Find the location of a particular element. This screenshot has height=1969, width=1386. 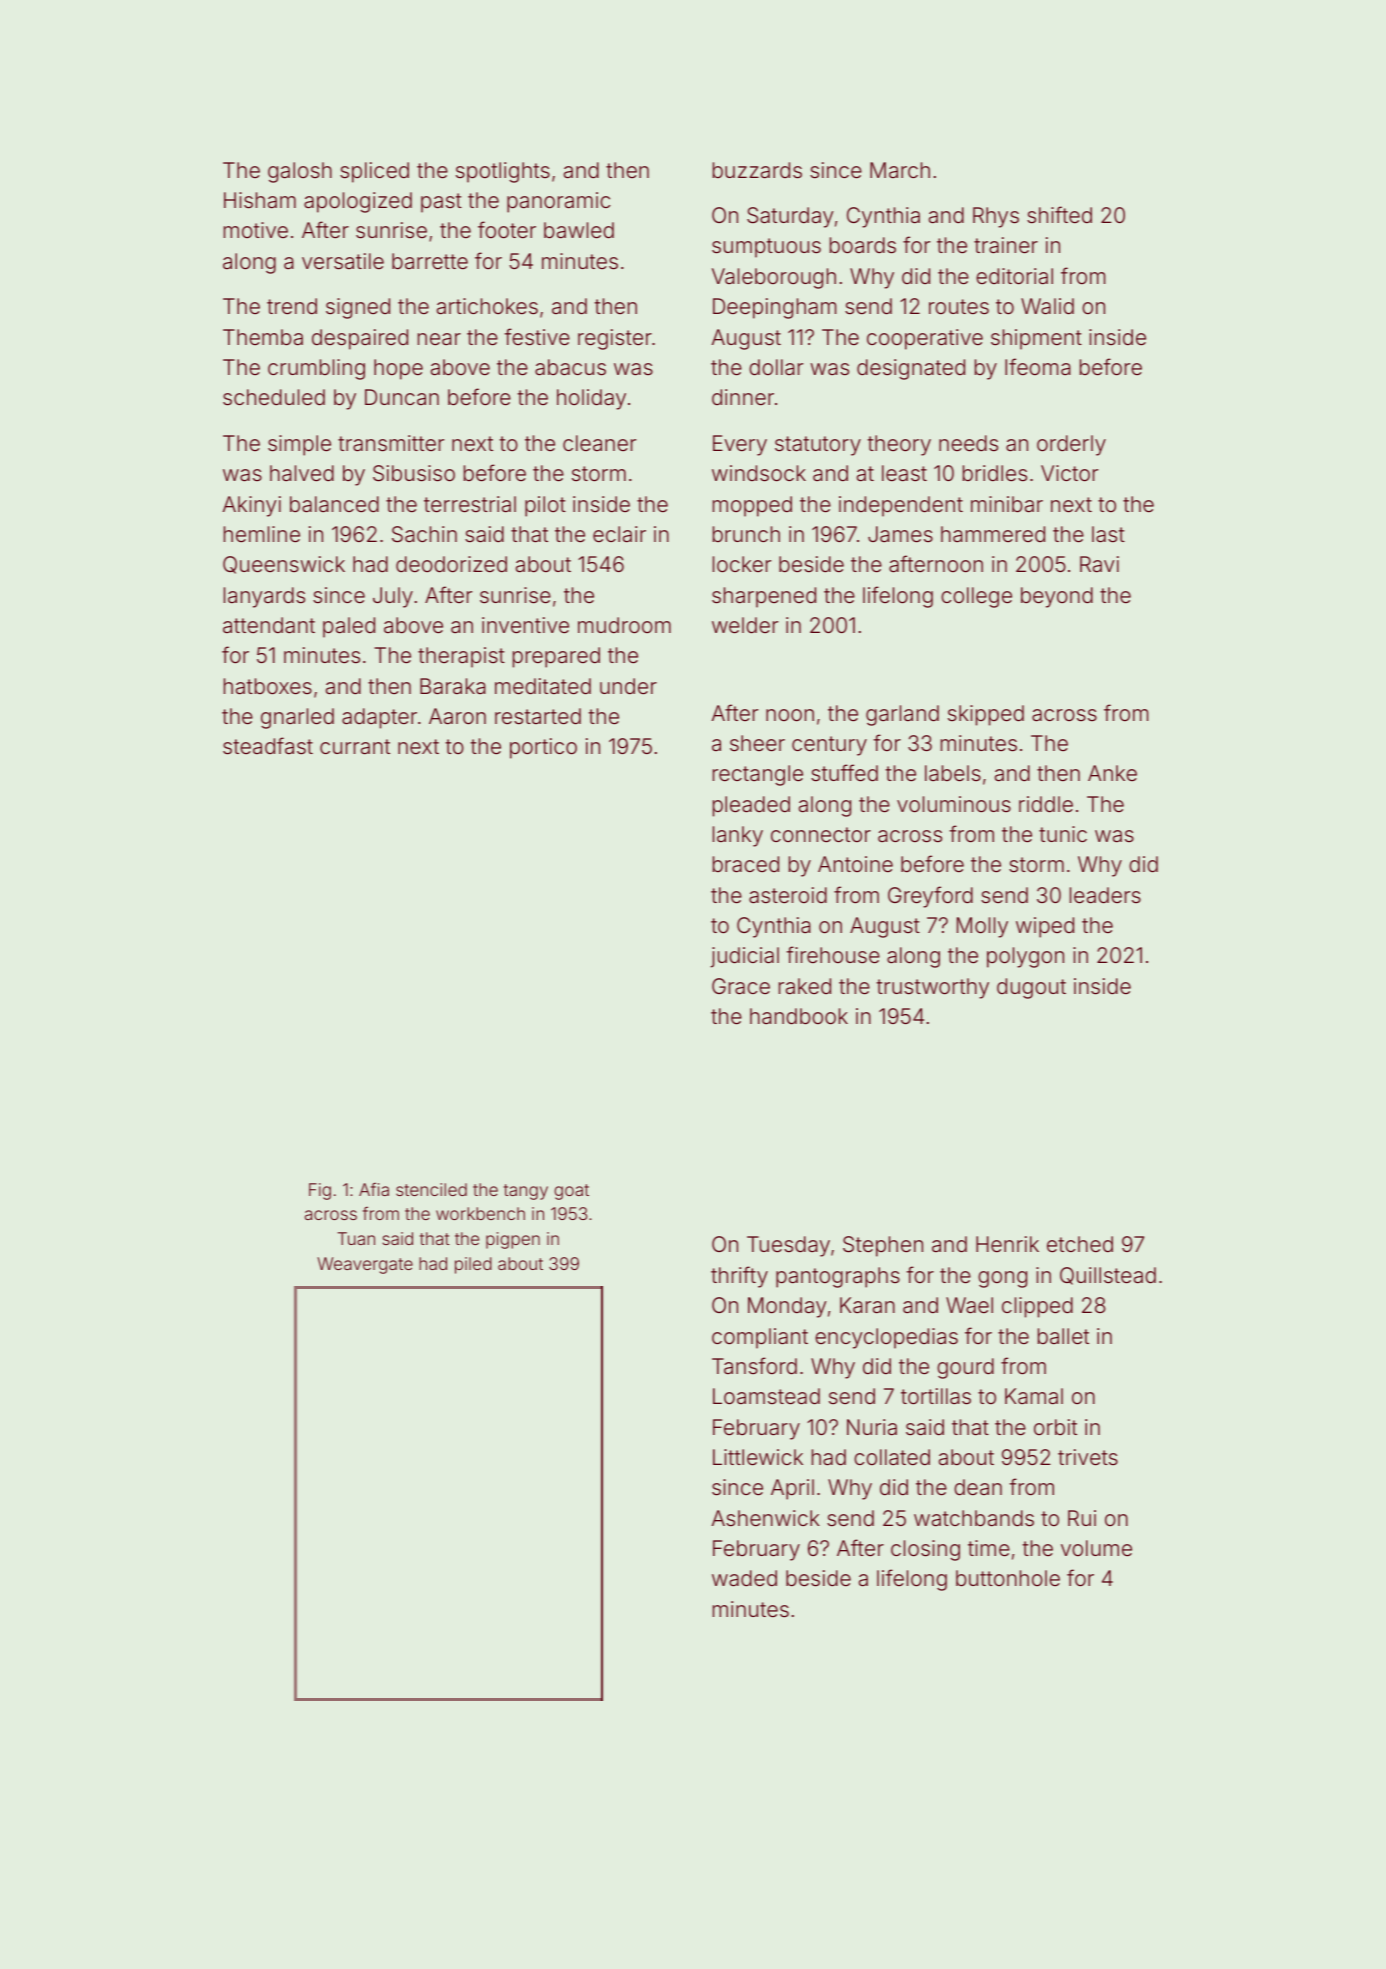

statutory is located at coordinates (818, 446).
